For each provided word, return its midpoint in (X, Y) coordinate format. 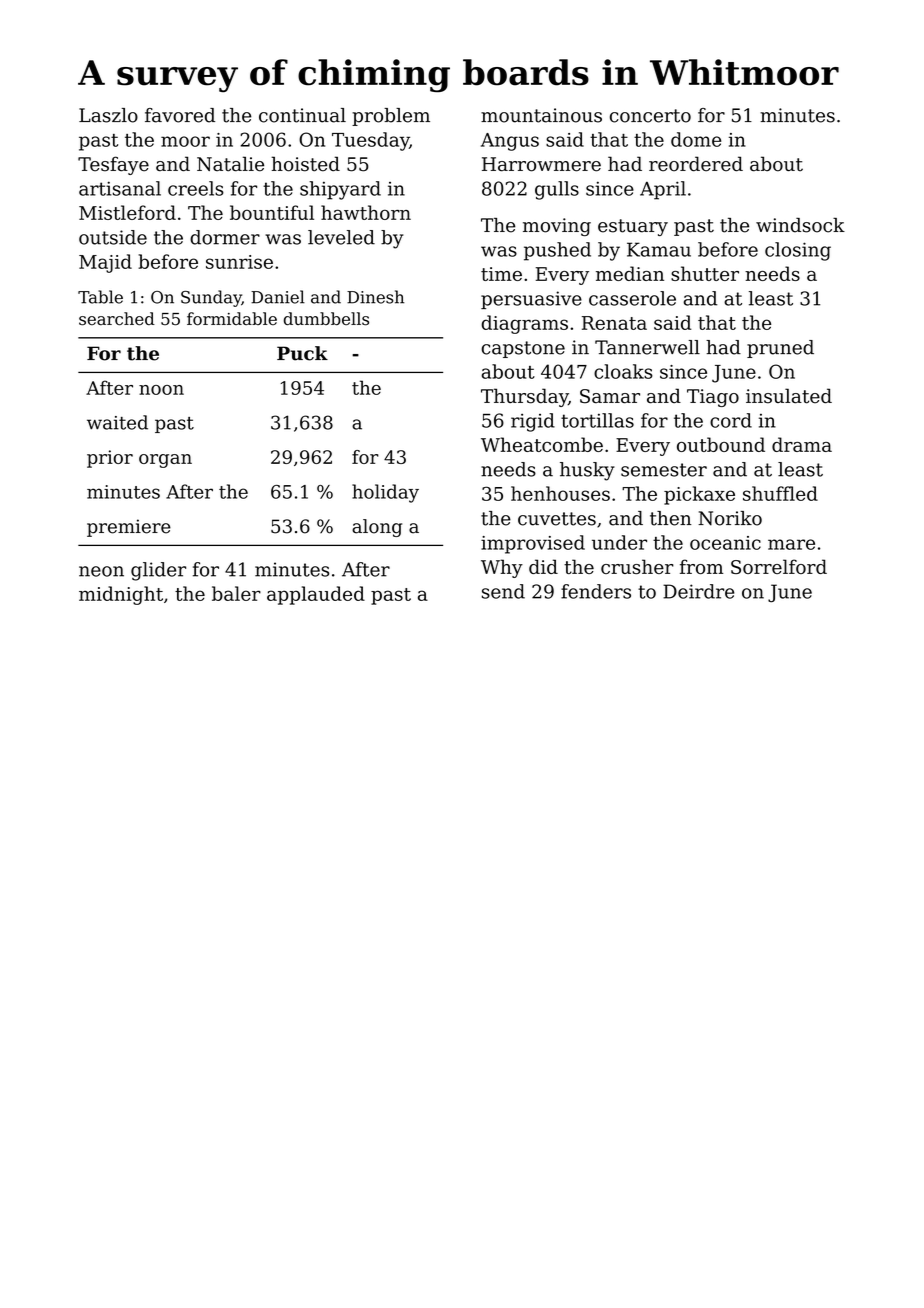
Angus (510, 142)
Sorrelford (779, 566)
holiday (385, 493)
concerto (650, 116)
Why (502, 568)
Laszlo (108, 115)
